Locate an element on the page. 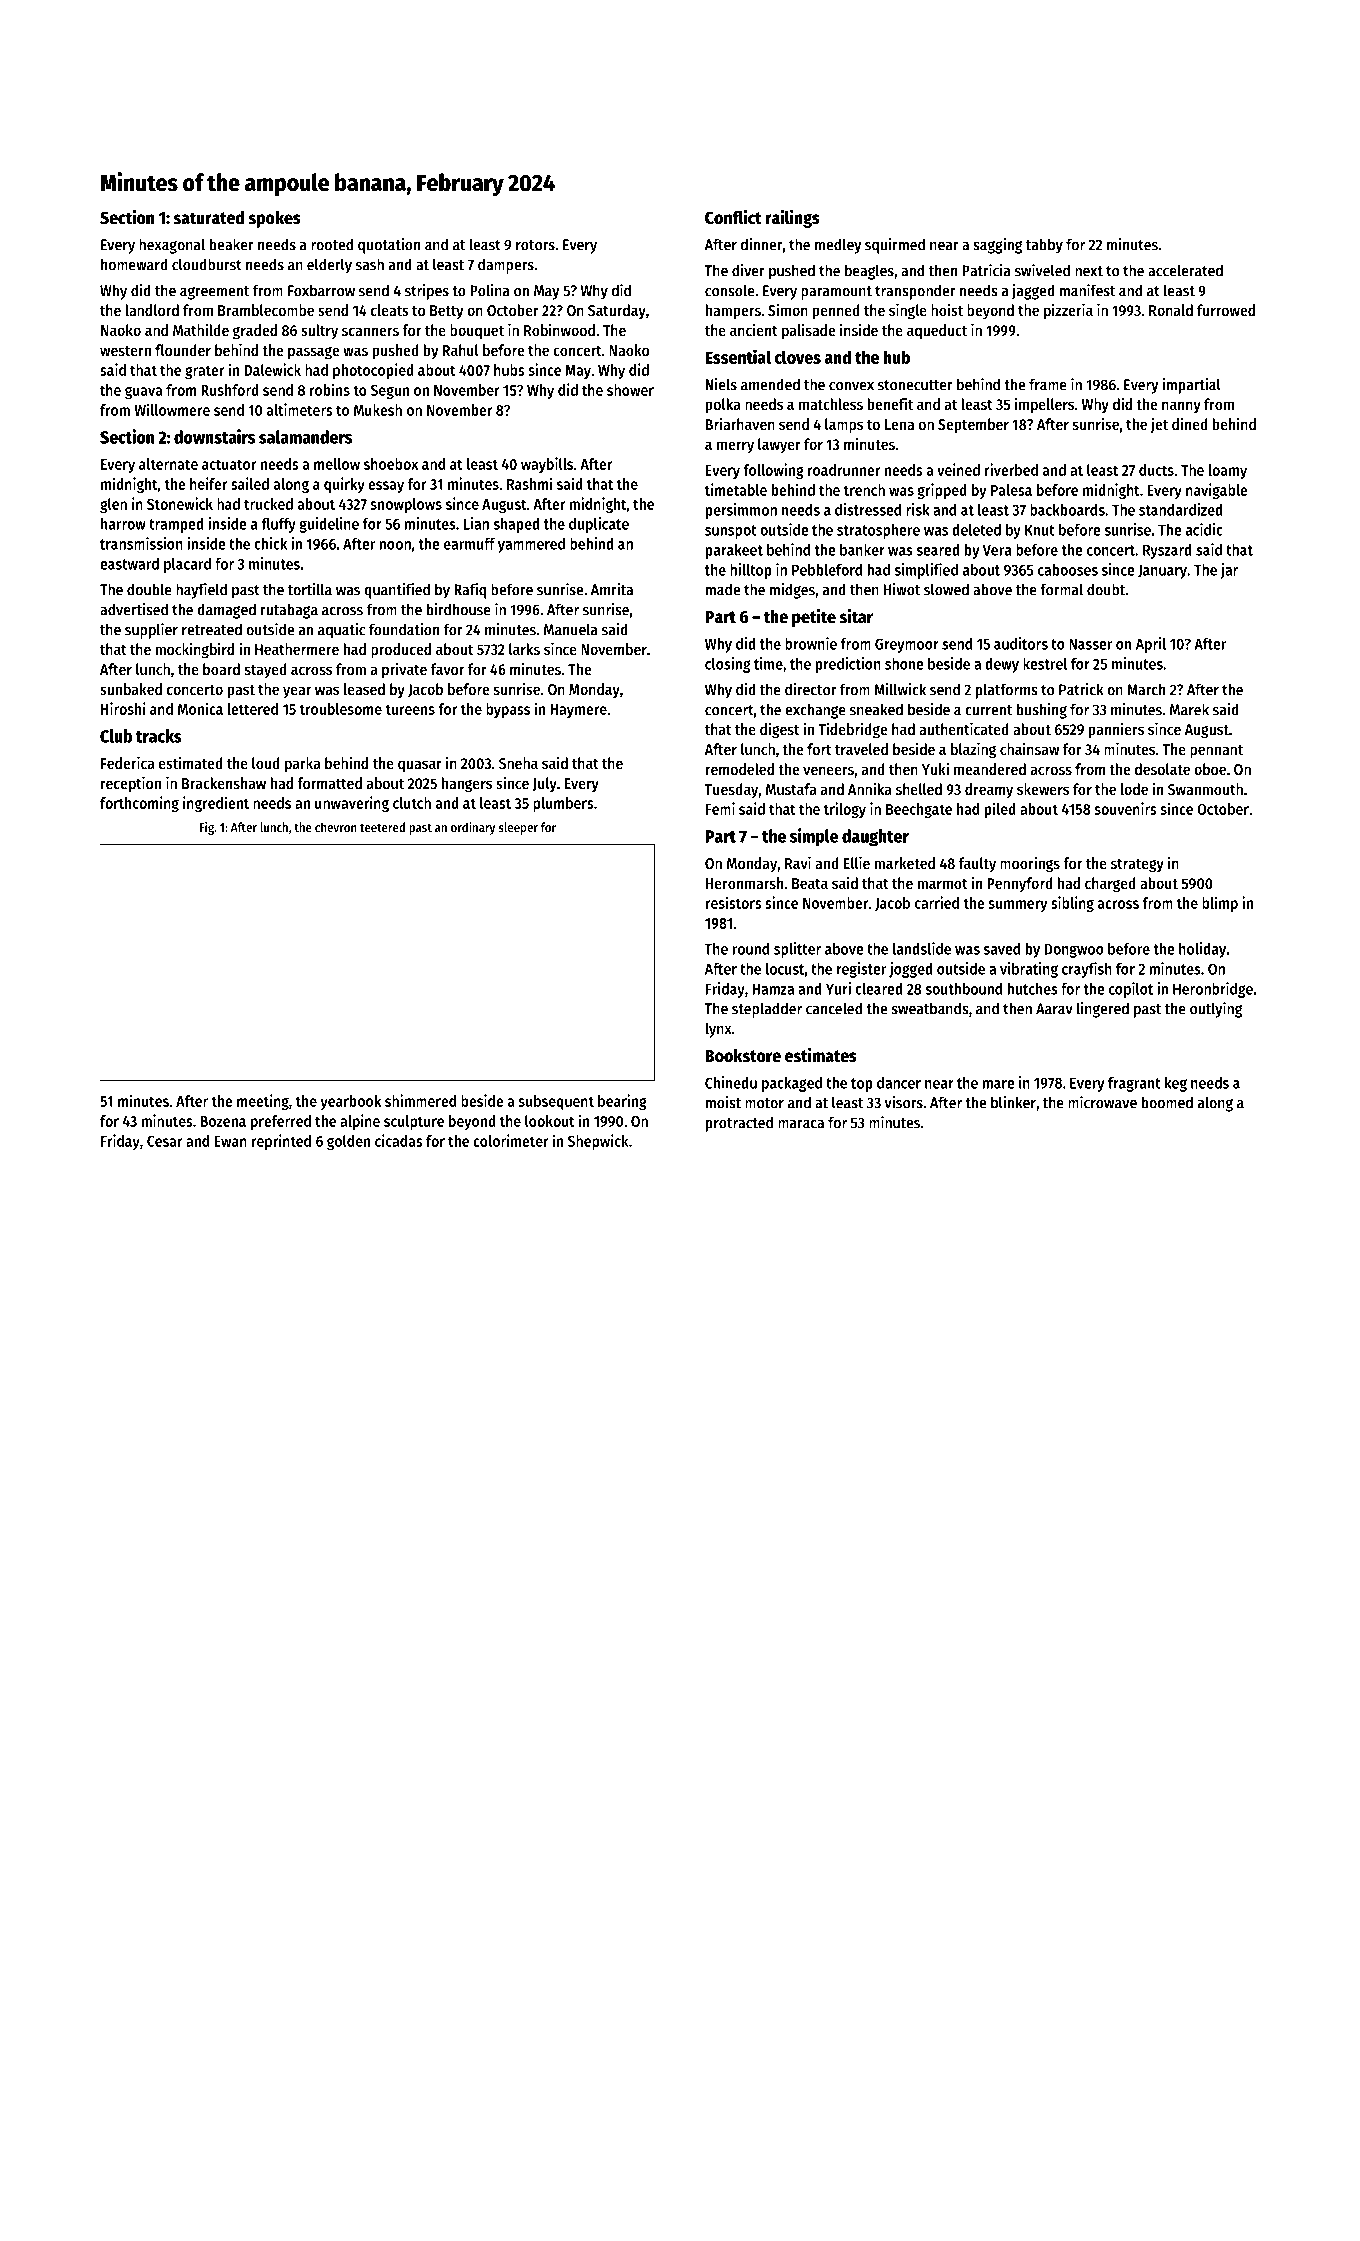  Cesar is located at coordinates (165, 1141).
